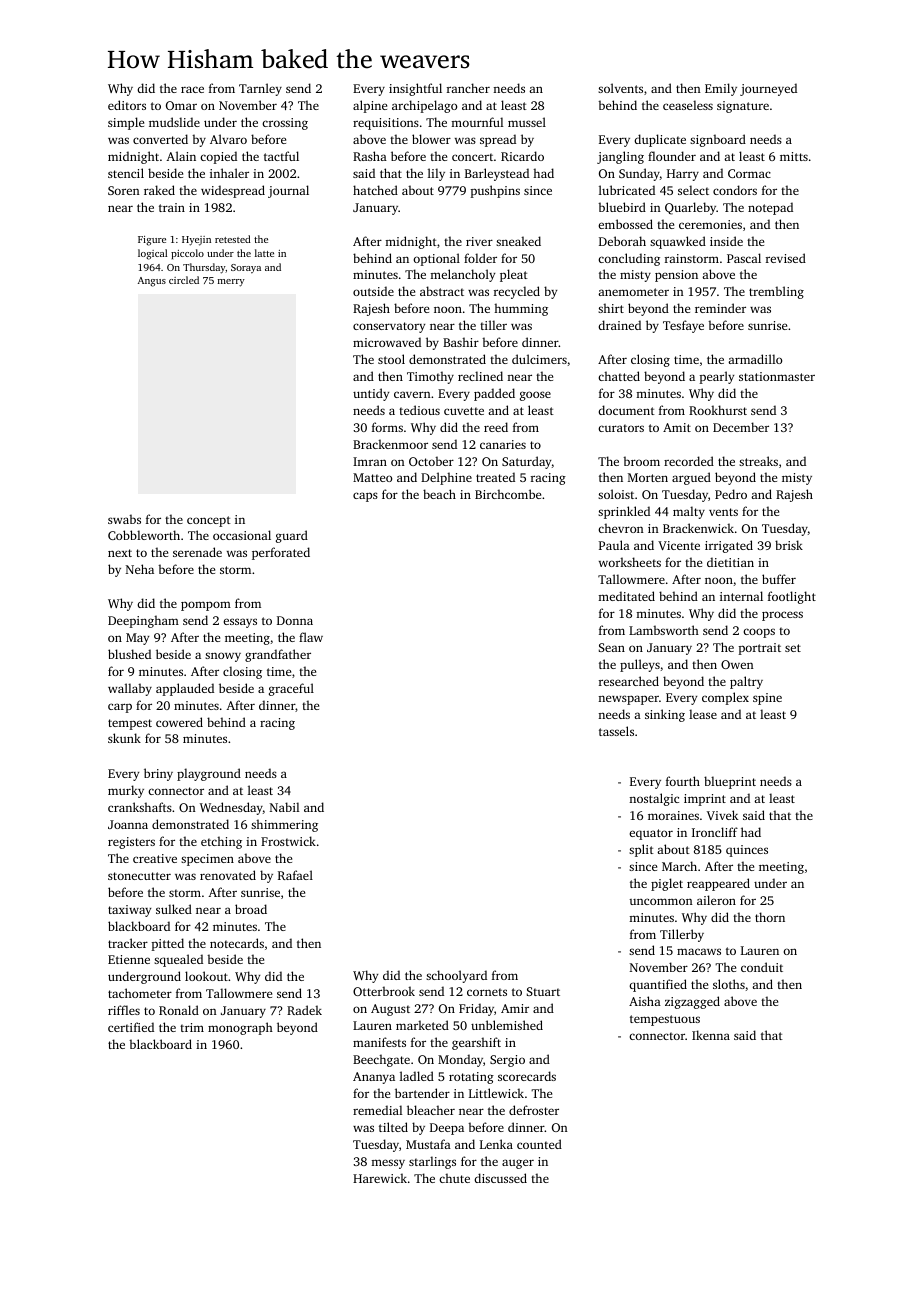  Describe the element at coordinates (380, 1178) in the image. I see `Harewick` at that location.
